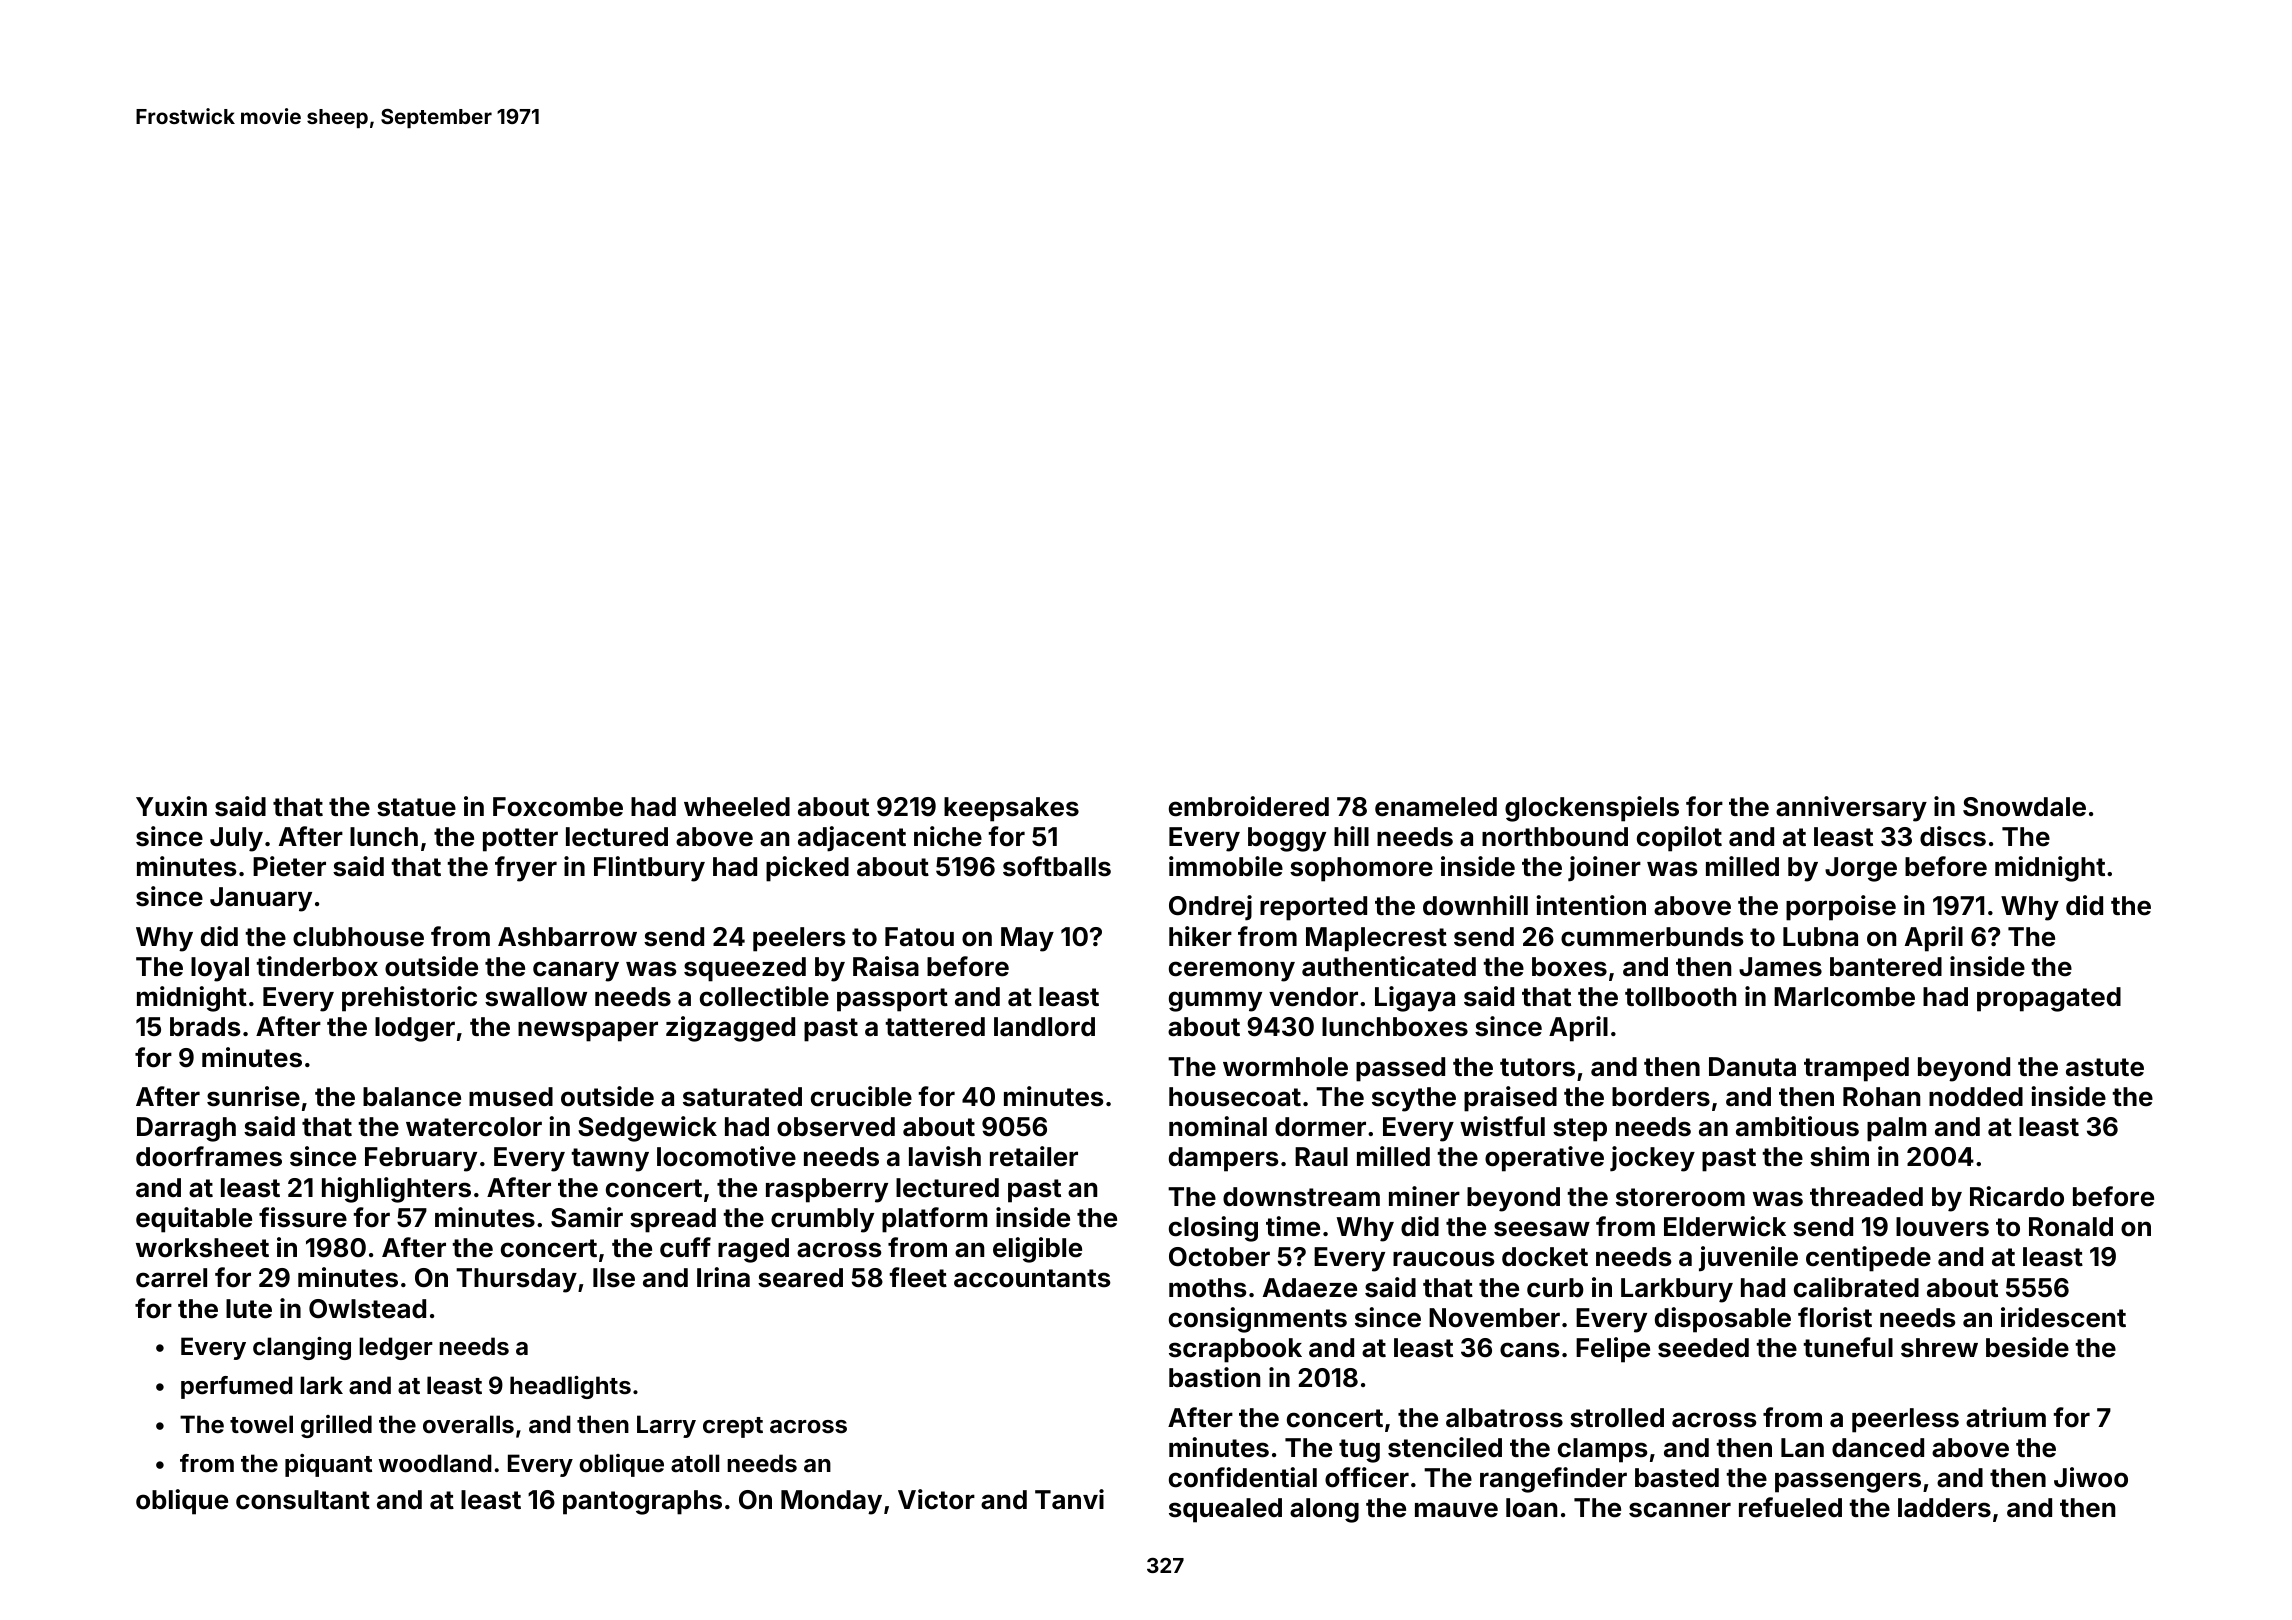 The height and width of the screenshot is (1620, 2292). What do you see at coordinates (1604, 869) in the screenshot?
I see `joiner` at bounding box center [1604, 869].
